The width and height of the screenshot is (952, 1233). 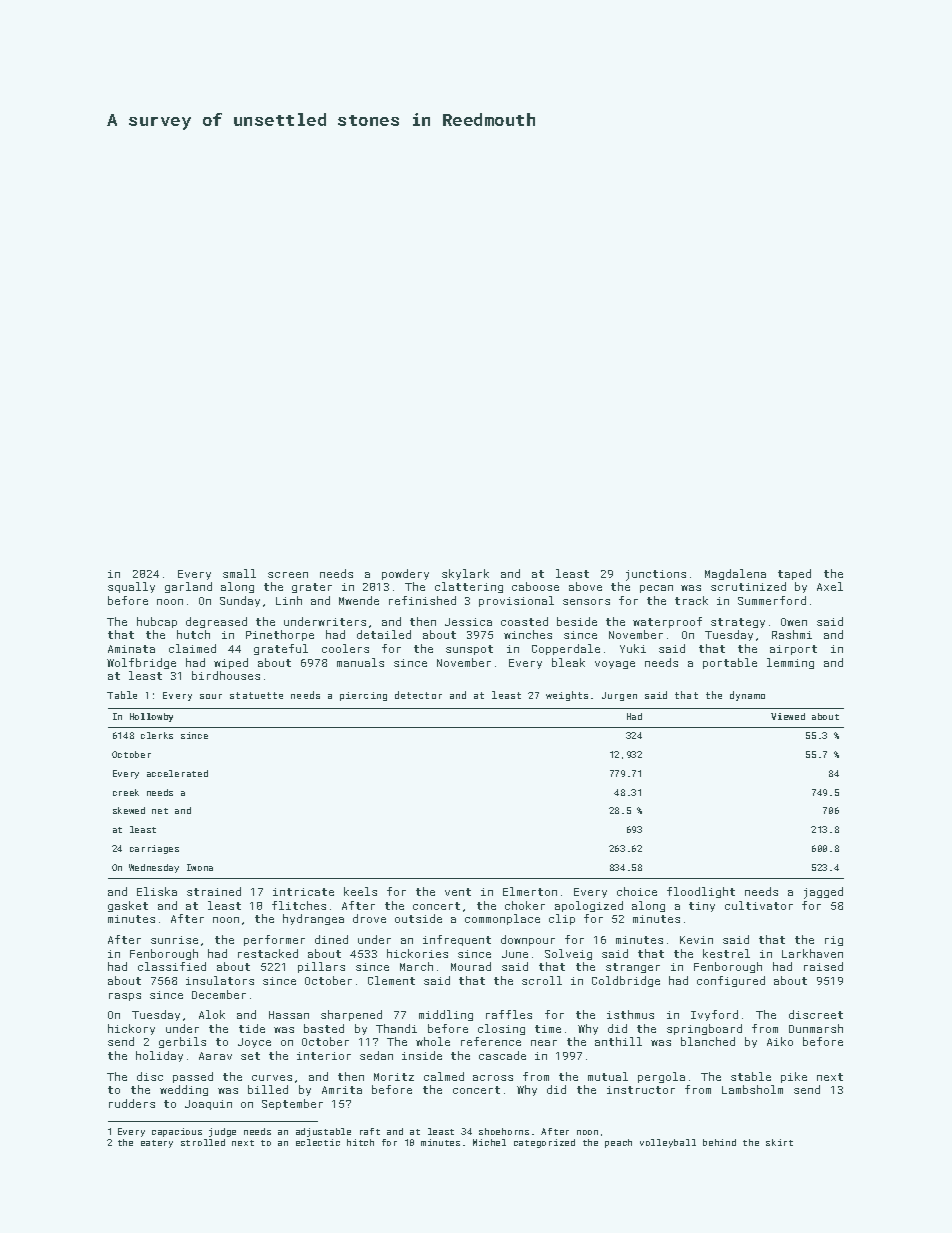 What do you see at coordinates (125, 997) in the screenshot?
I see `rasps` at bounding box center [125, 997].
